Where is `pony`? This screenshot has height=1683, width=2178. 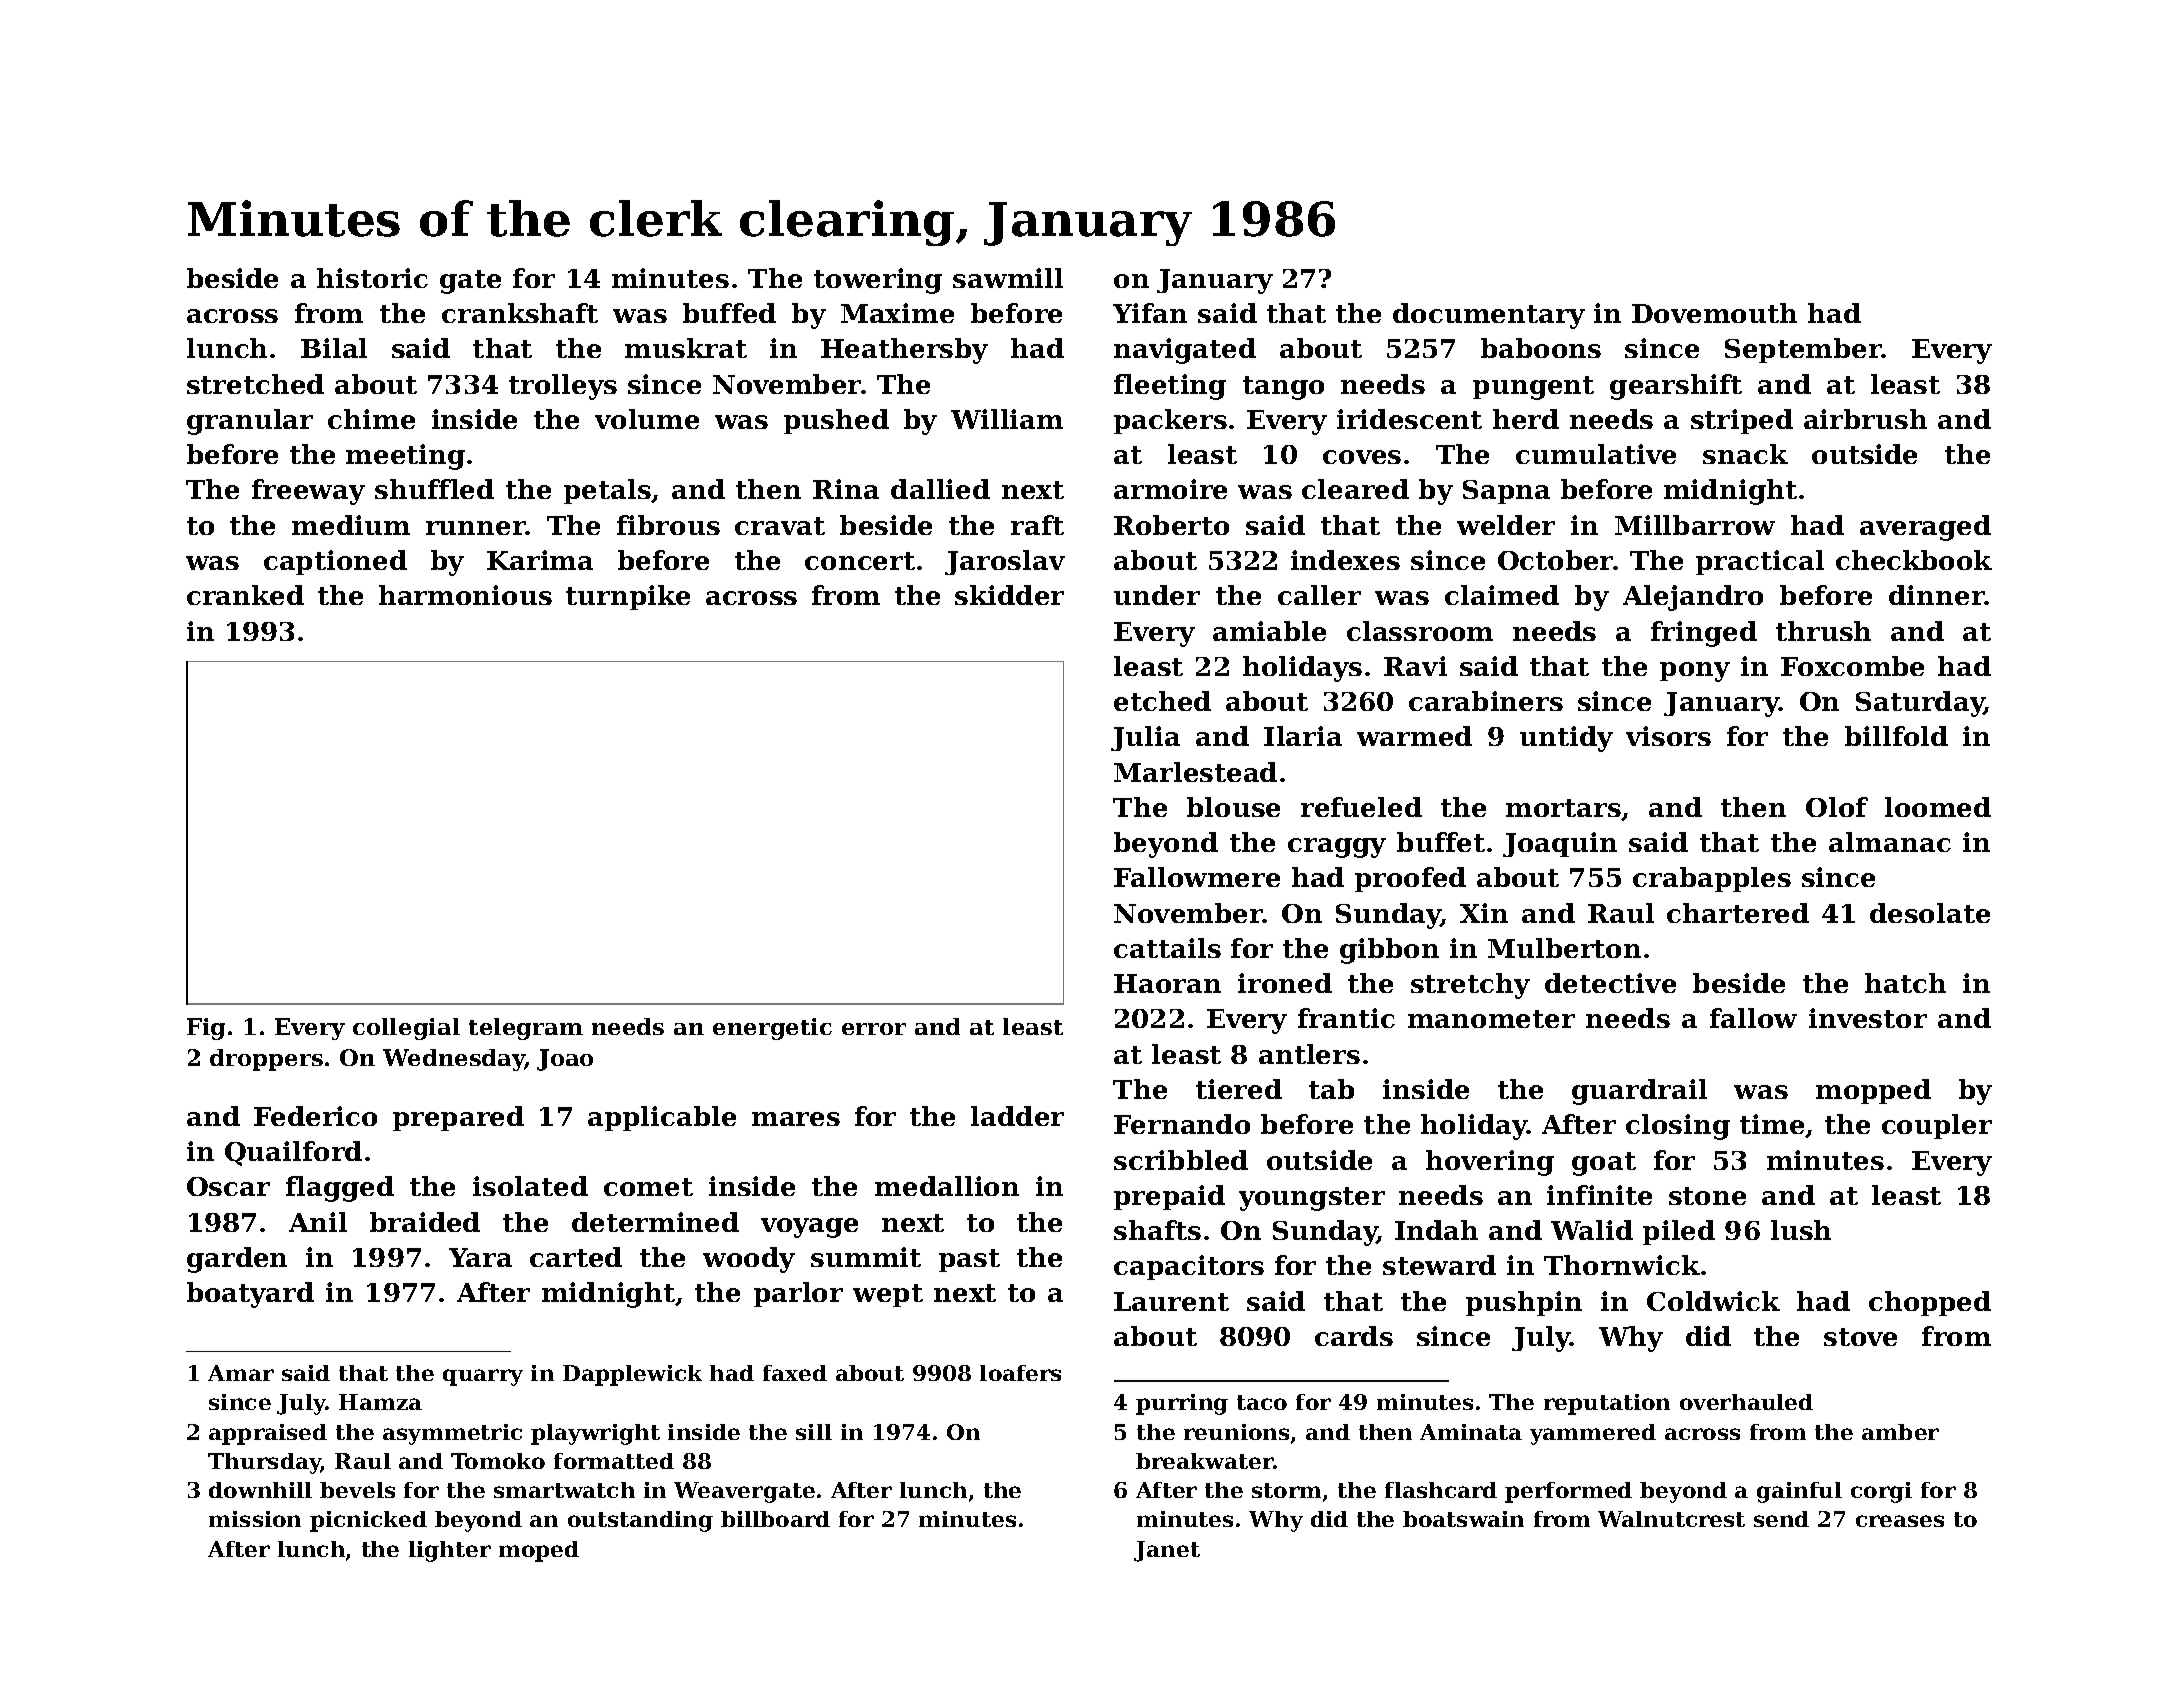
pony is located at coordinates (1695, 672).
